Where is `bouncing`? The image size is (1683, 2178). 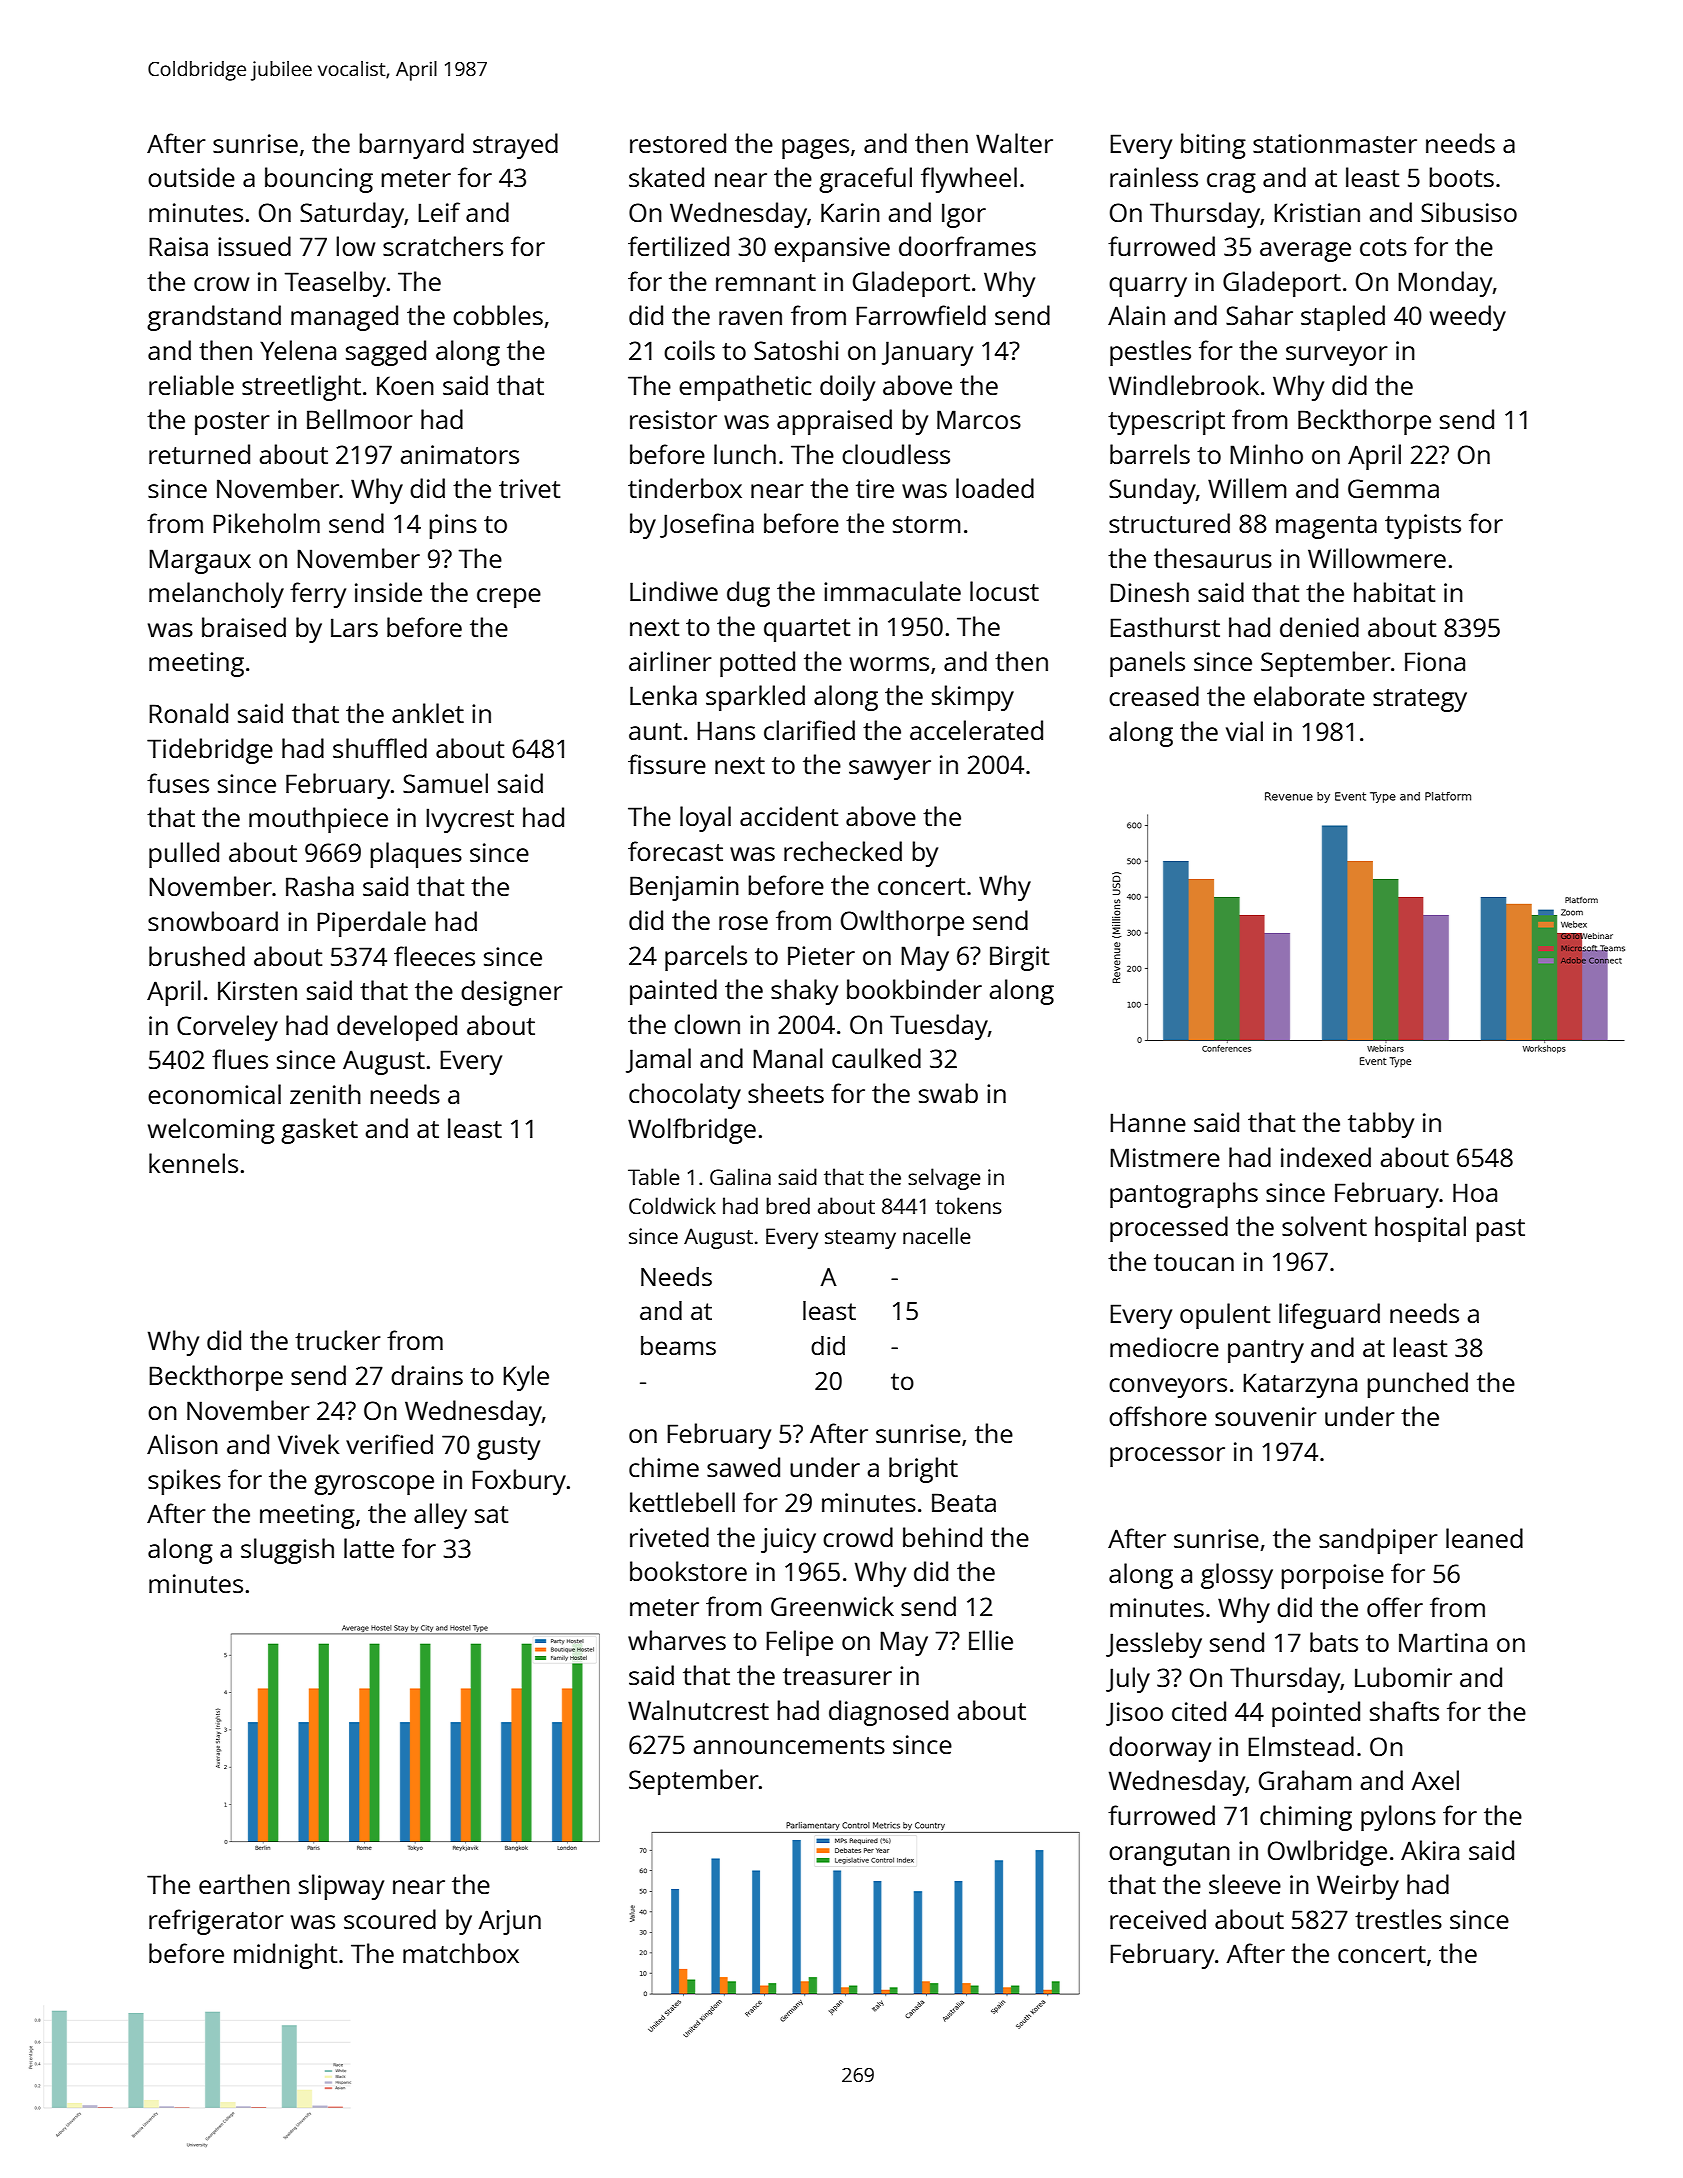
bouncing is located at coordinates (319, 180).
